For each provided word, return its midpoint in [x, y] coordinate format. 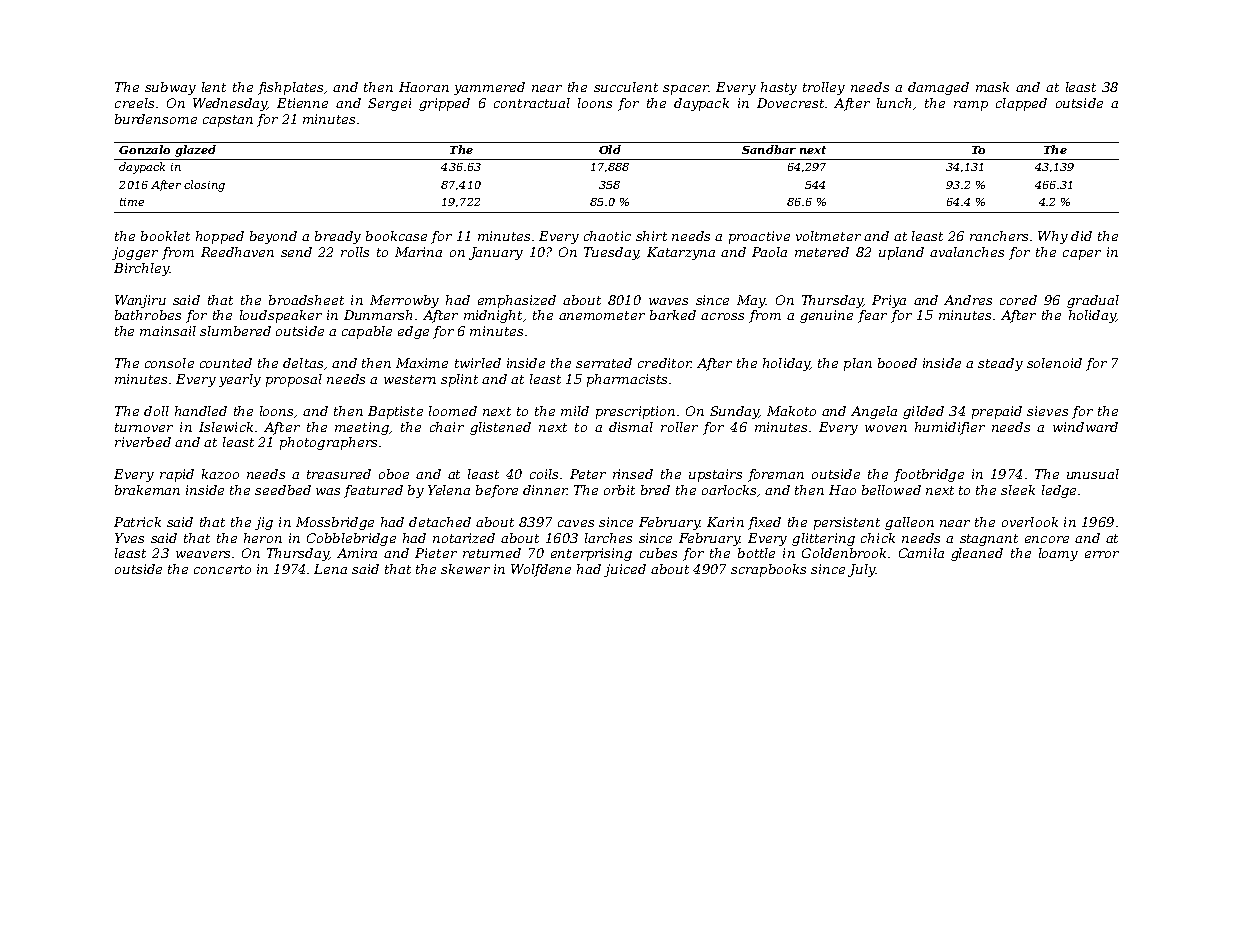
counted [226, 363]
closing [204, 186]
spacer [685, 90]
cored [1018, 300]
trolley [824, 88]
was [328, 491]
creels [134, 103]
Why [1053, 237]
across [722, 316]
